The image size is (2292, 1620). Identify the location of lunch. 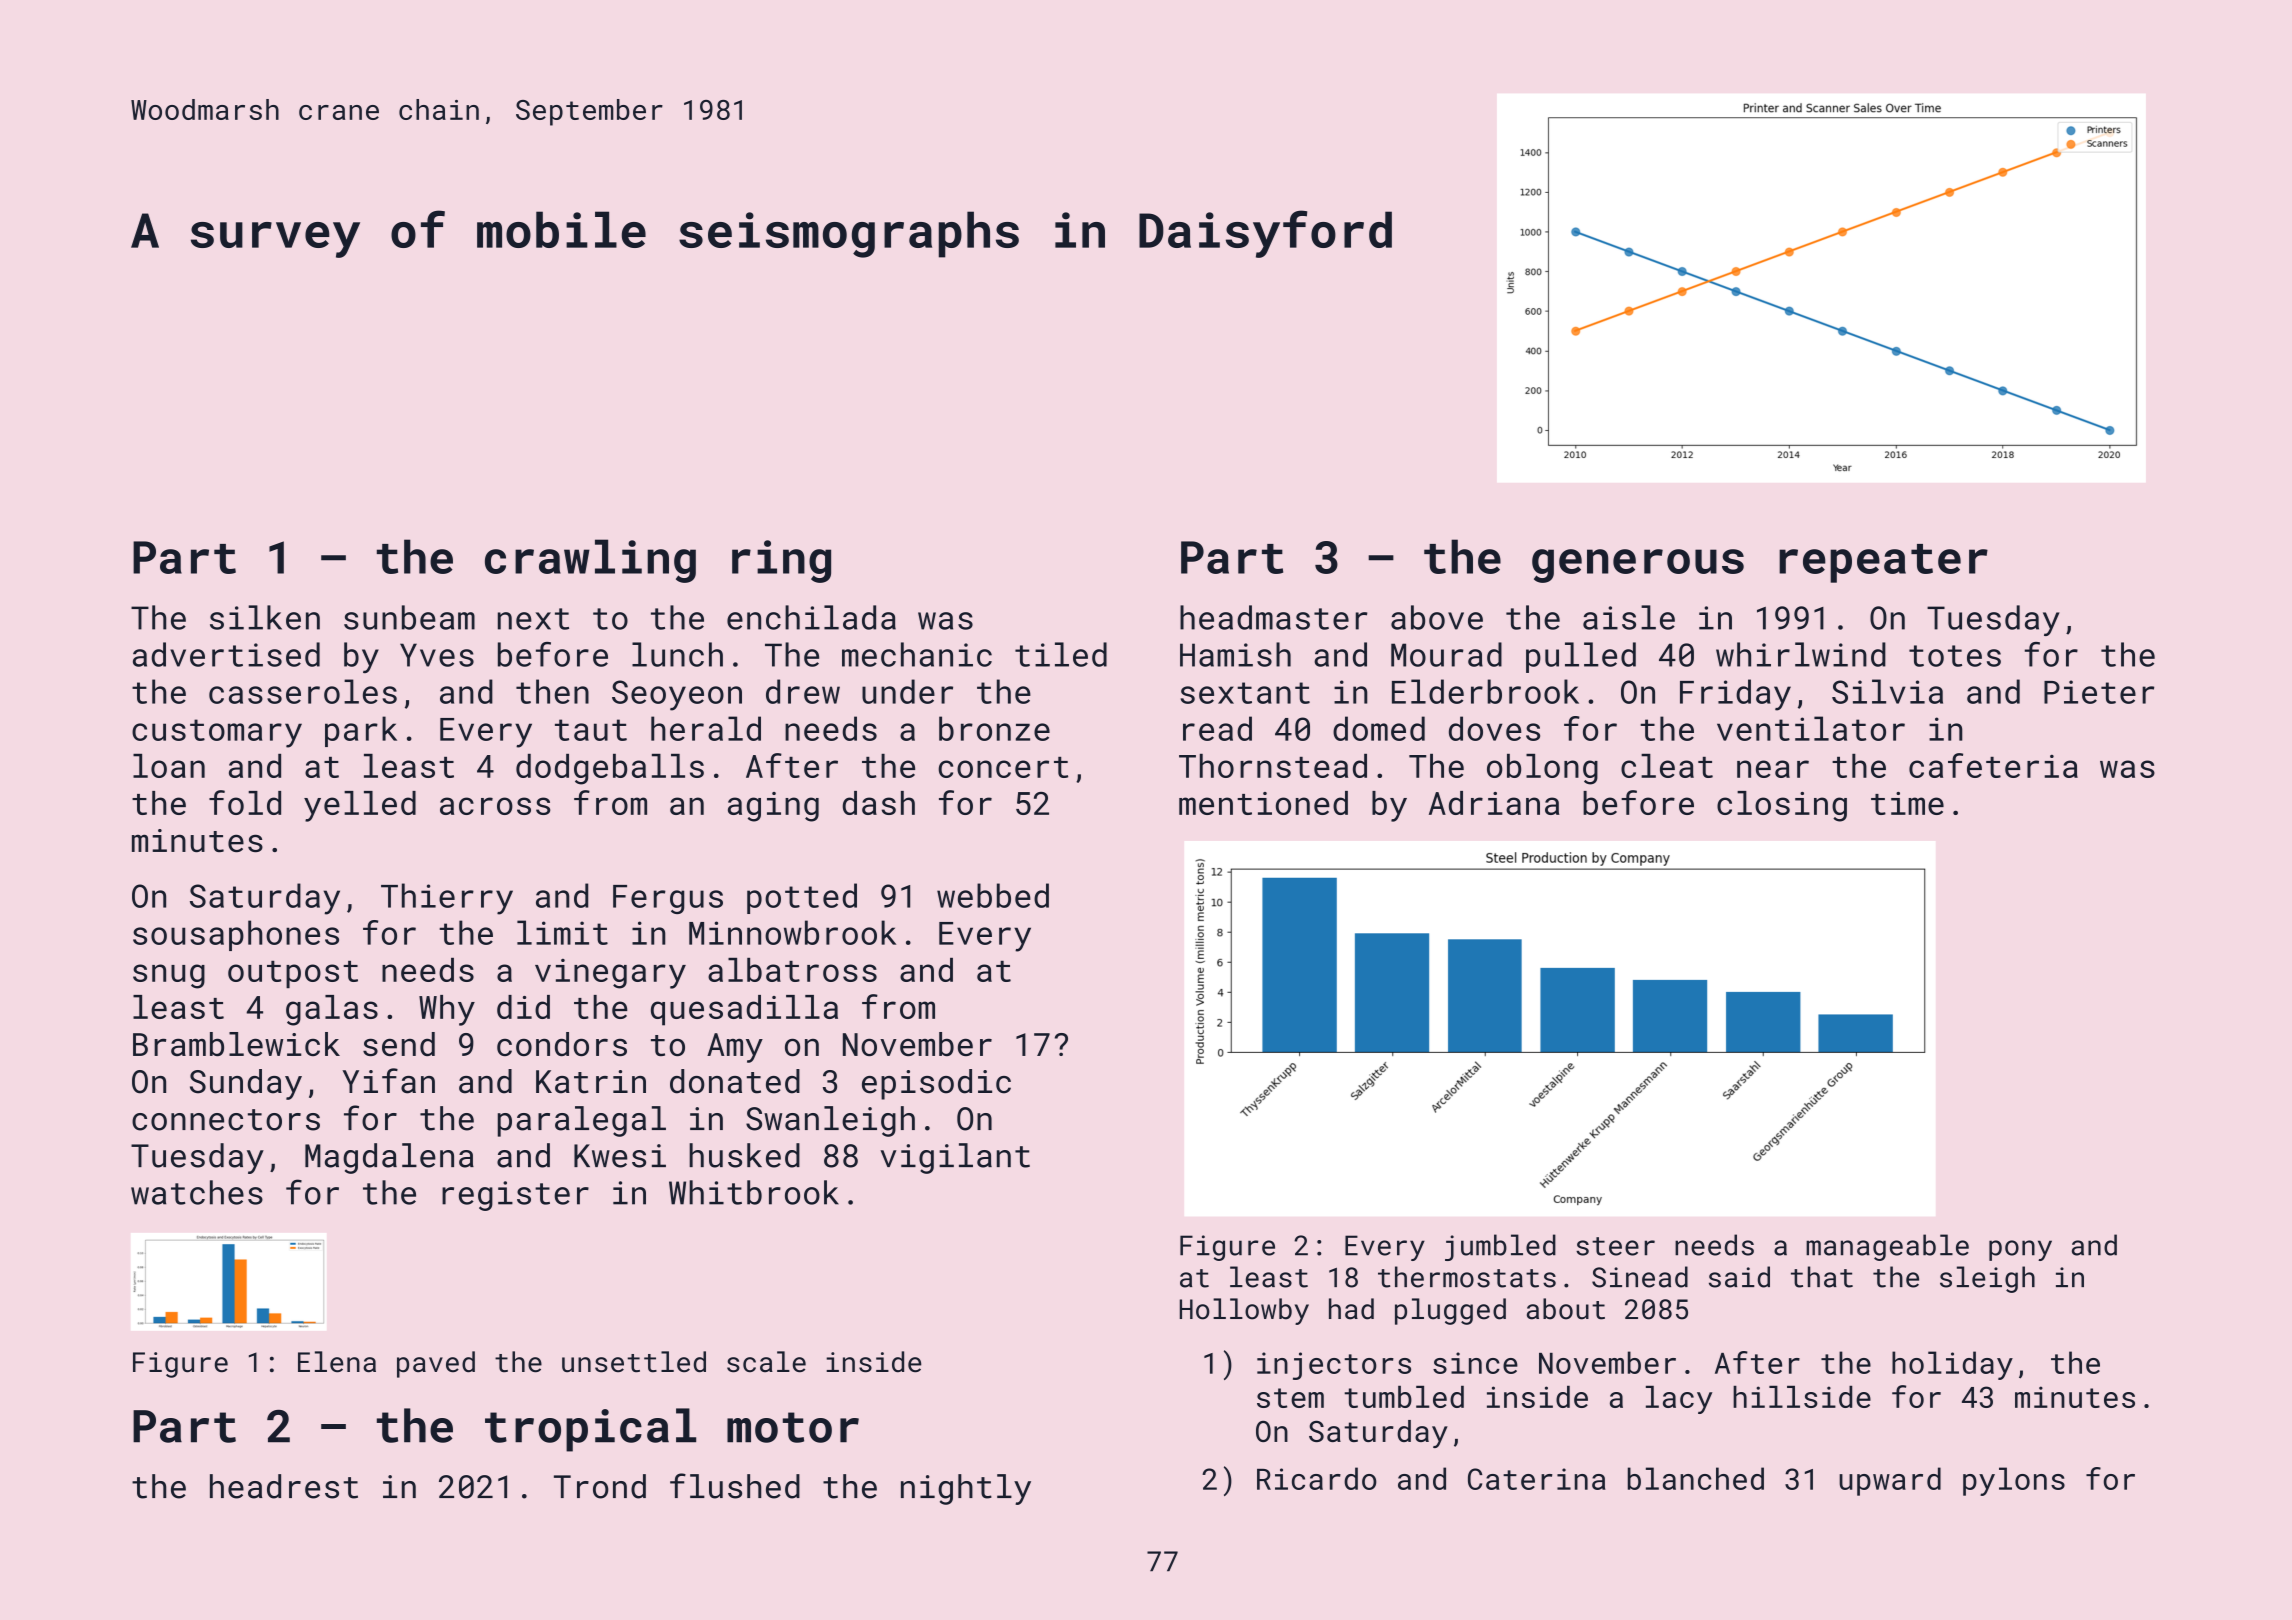
(677, 654).
